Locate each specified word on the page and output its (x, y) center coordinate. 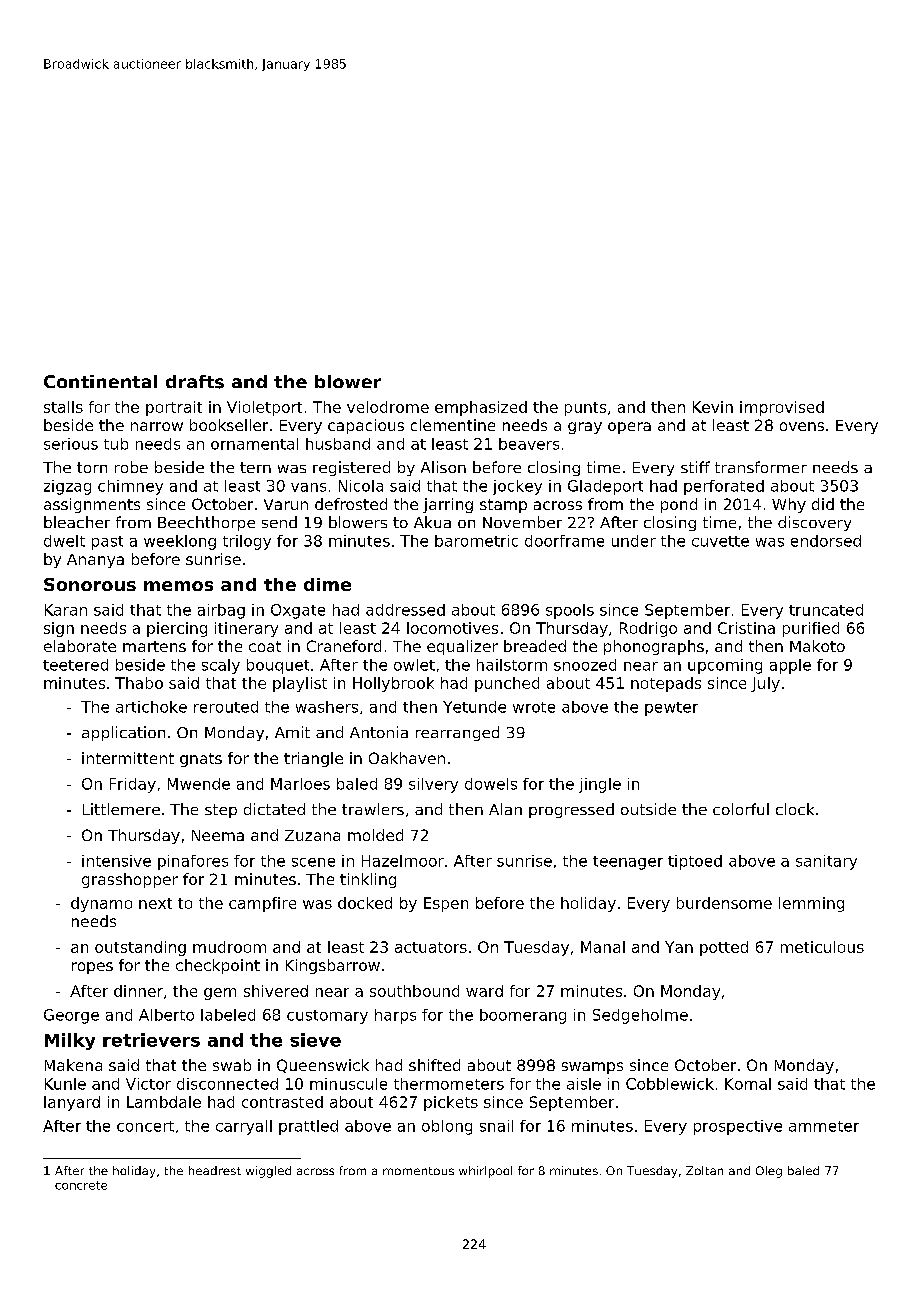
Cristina (746, 628)
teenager (628, 863)
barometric (476, 541)
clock (795, 809)
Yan (679, 947)
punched (507, 684)
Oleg (769, 1172)
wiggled (268, 1172)
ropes (92, 968)
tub (116, 444)
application (123, 733)
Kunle (65, 1084)
